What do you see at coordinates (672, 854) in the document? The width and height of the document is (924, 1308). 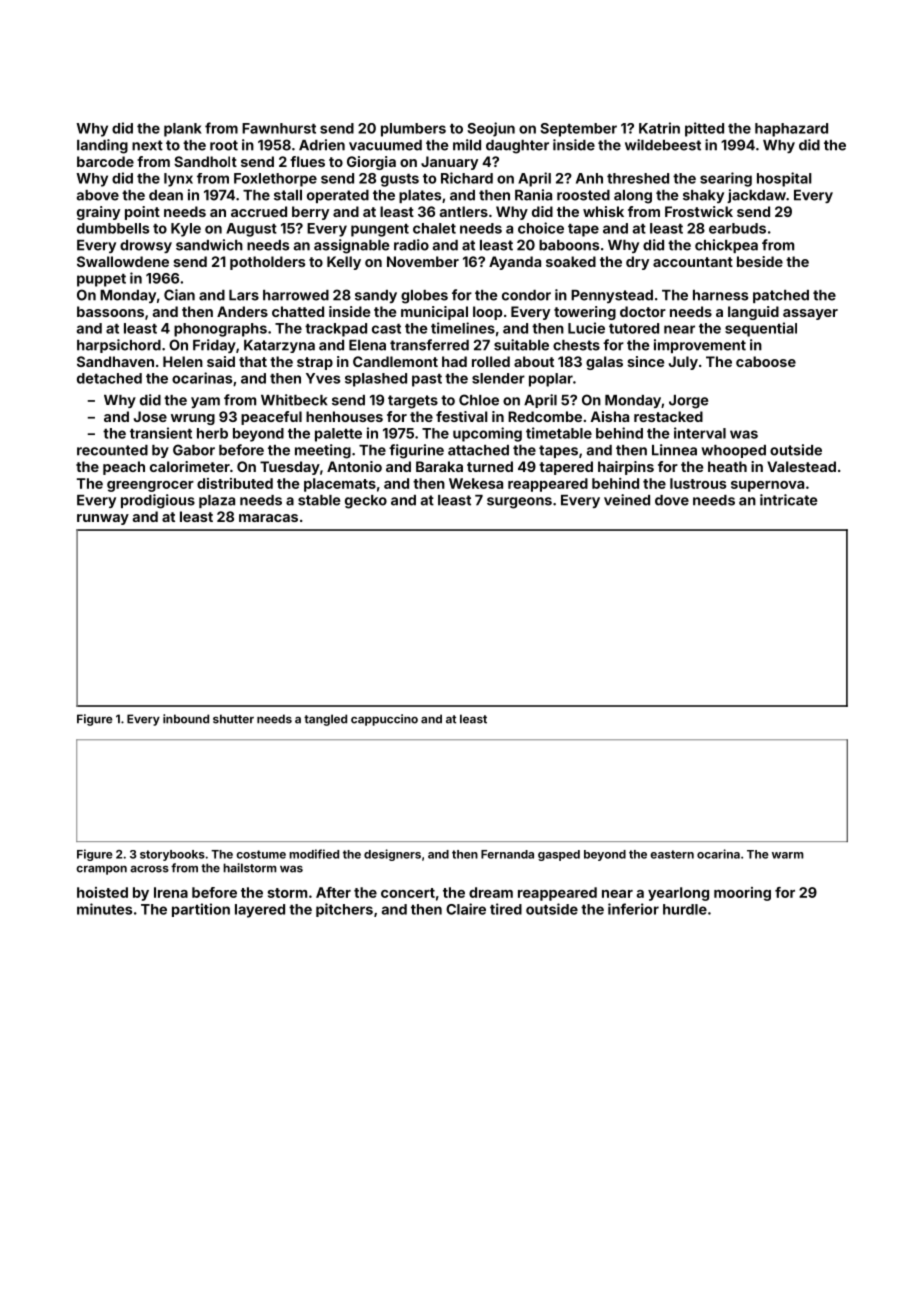 I see `eastern` at bounding box center [672, 854].
